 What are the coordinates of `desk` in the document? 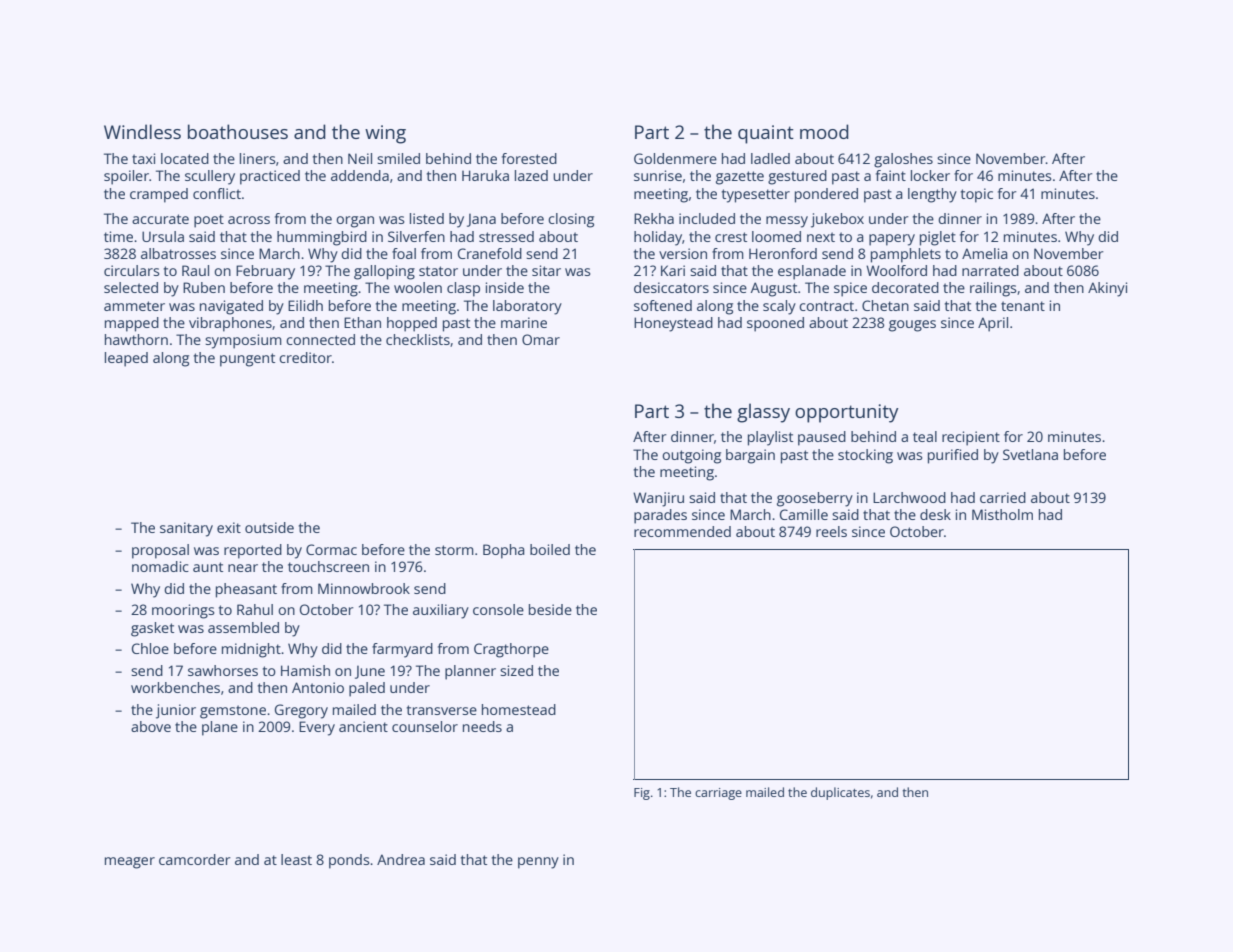 It's located at (935, 514).
